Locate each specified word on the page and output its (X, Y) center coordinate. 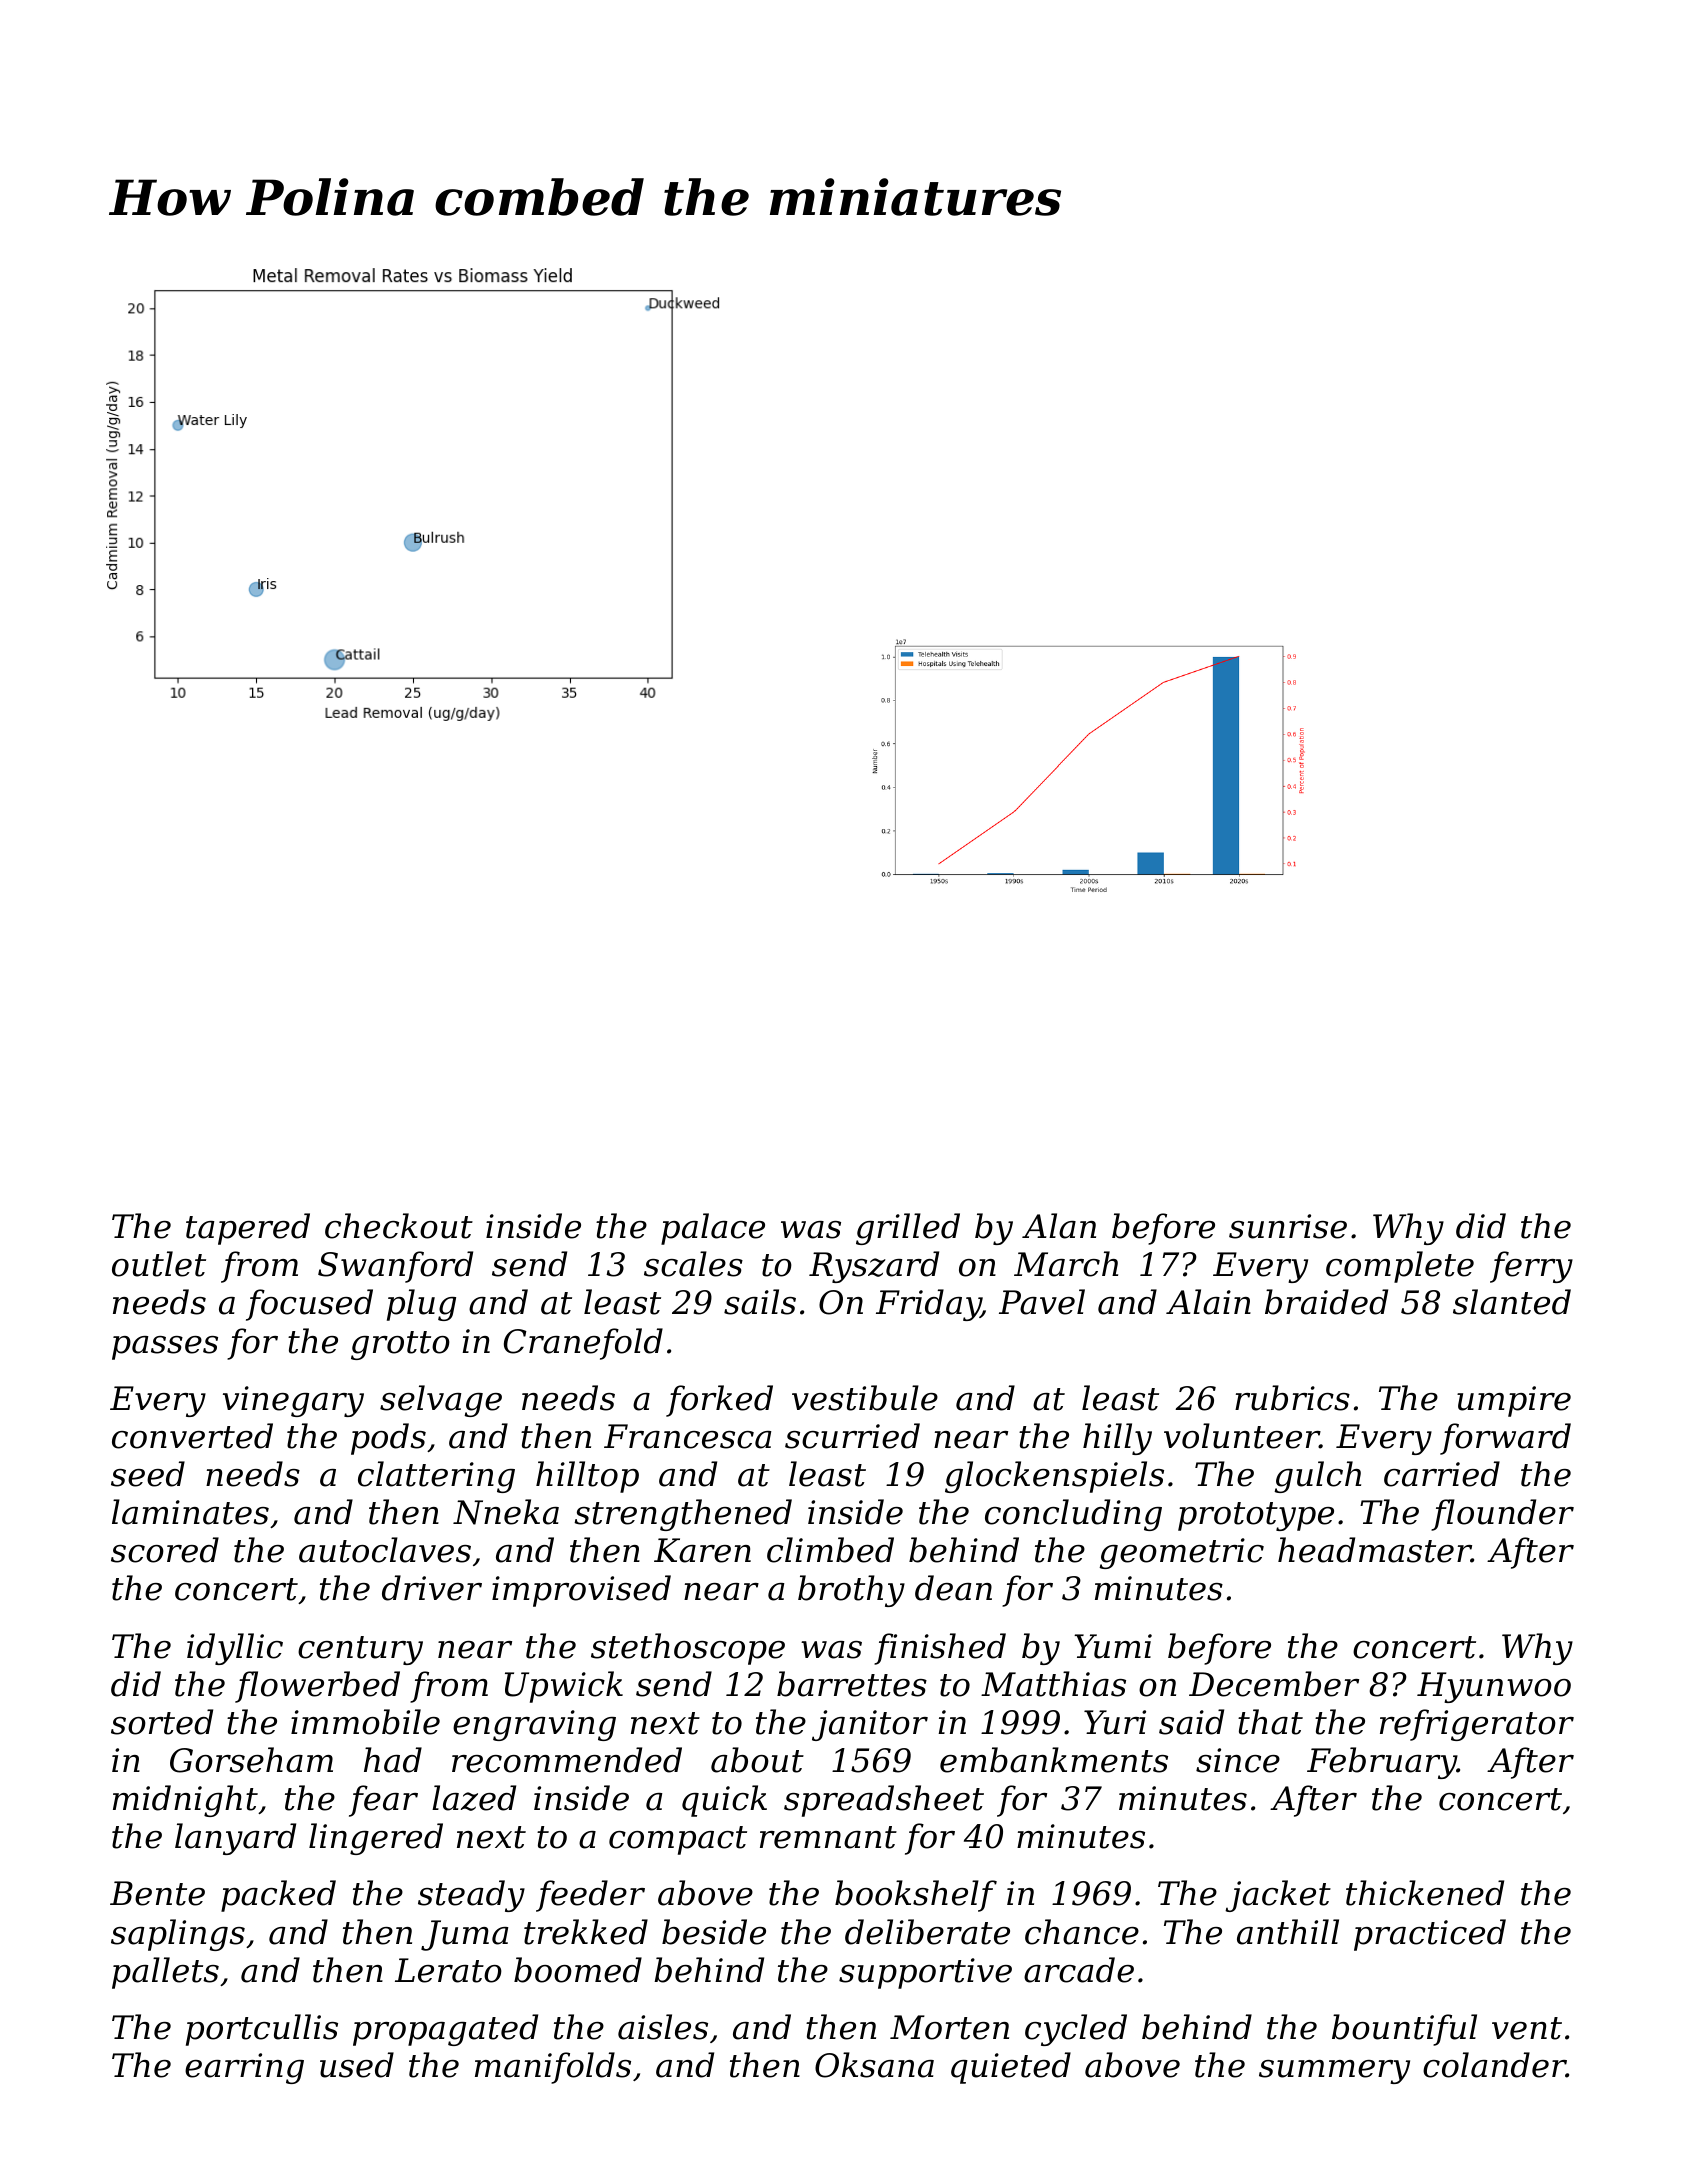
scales (693, 1264)
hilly (1117, 1439)
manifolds (553, 2068)
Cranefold (583, 1344)
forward (1505, 1439)
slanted (1512, 1302)
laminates (190, 1512)
